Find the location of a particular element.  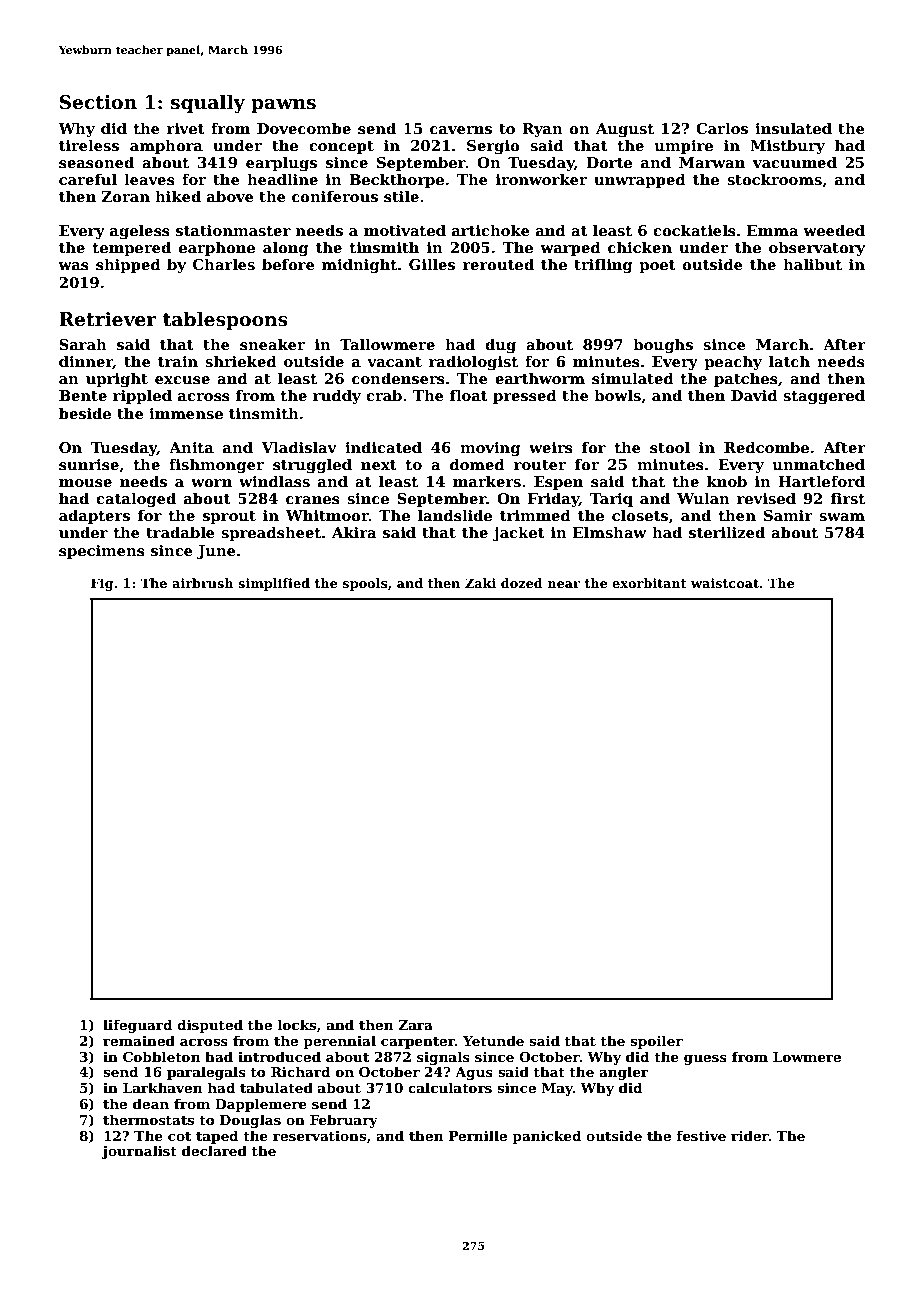

guess is located at coordinates (705, 1060).
